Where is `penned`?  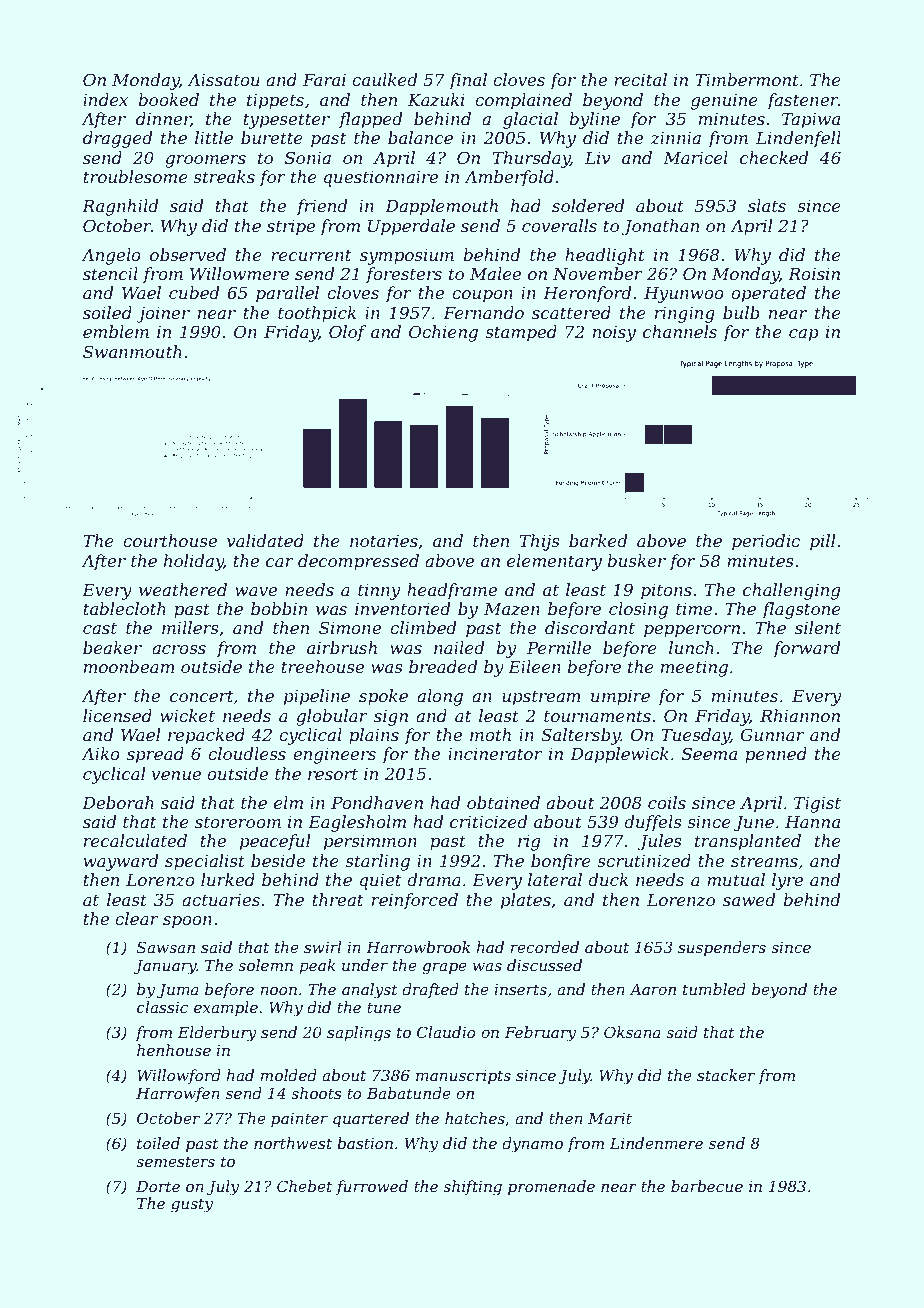
penned is located at coordinates (776, 755).
